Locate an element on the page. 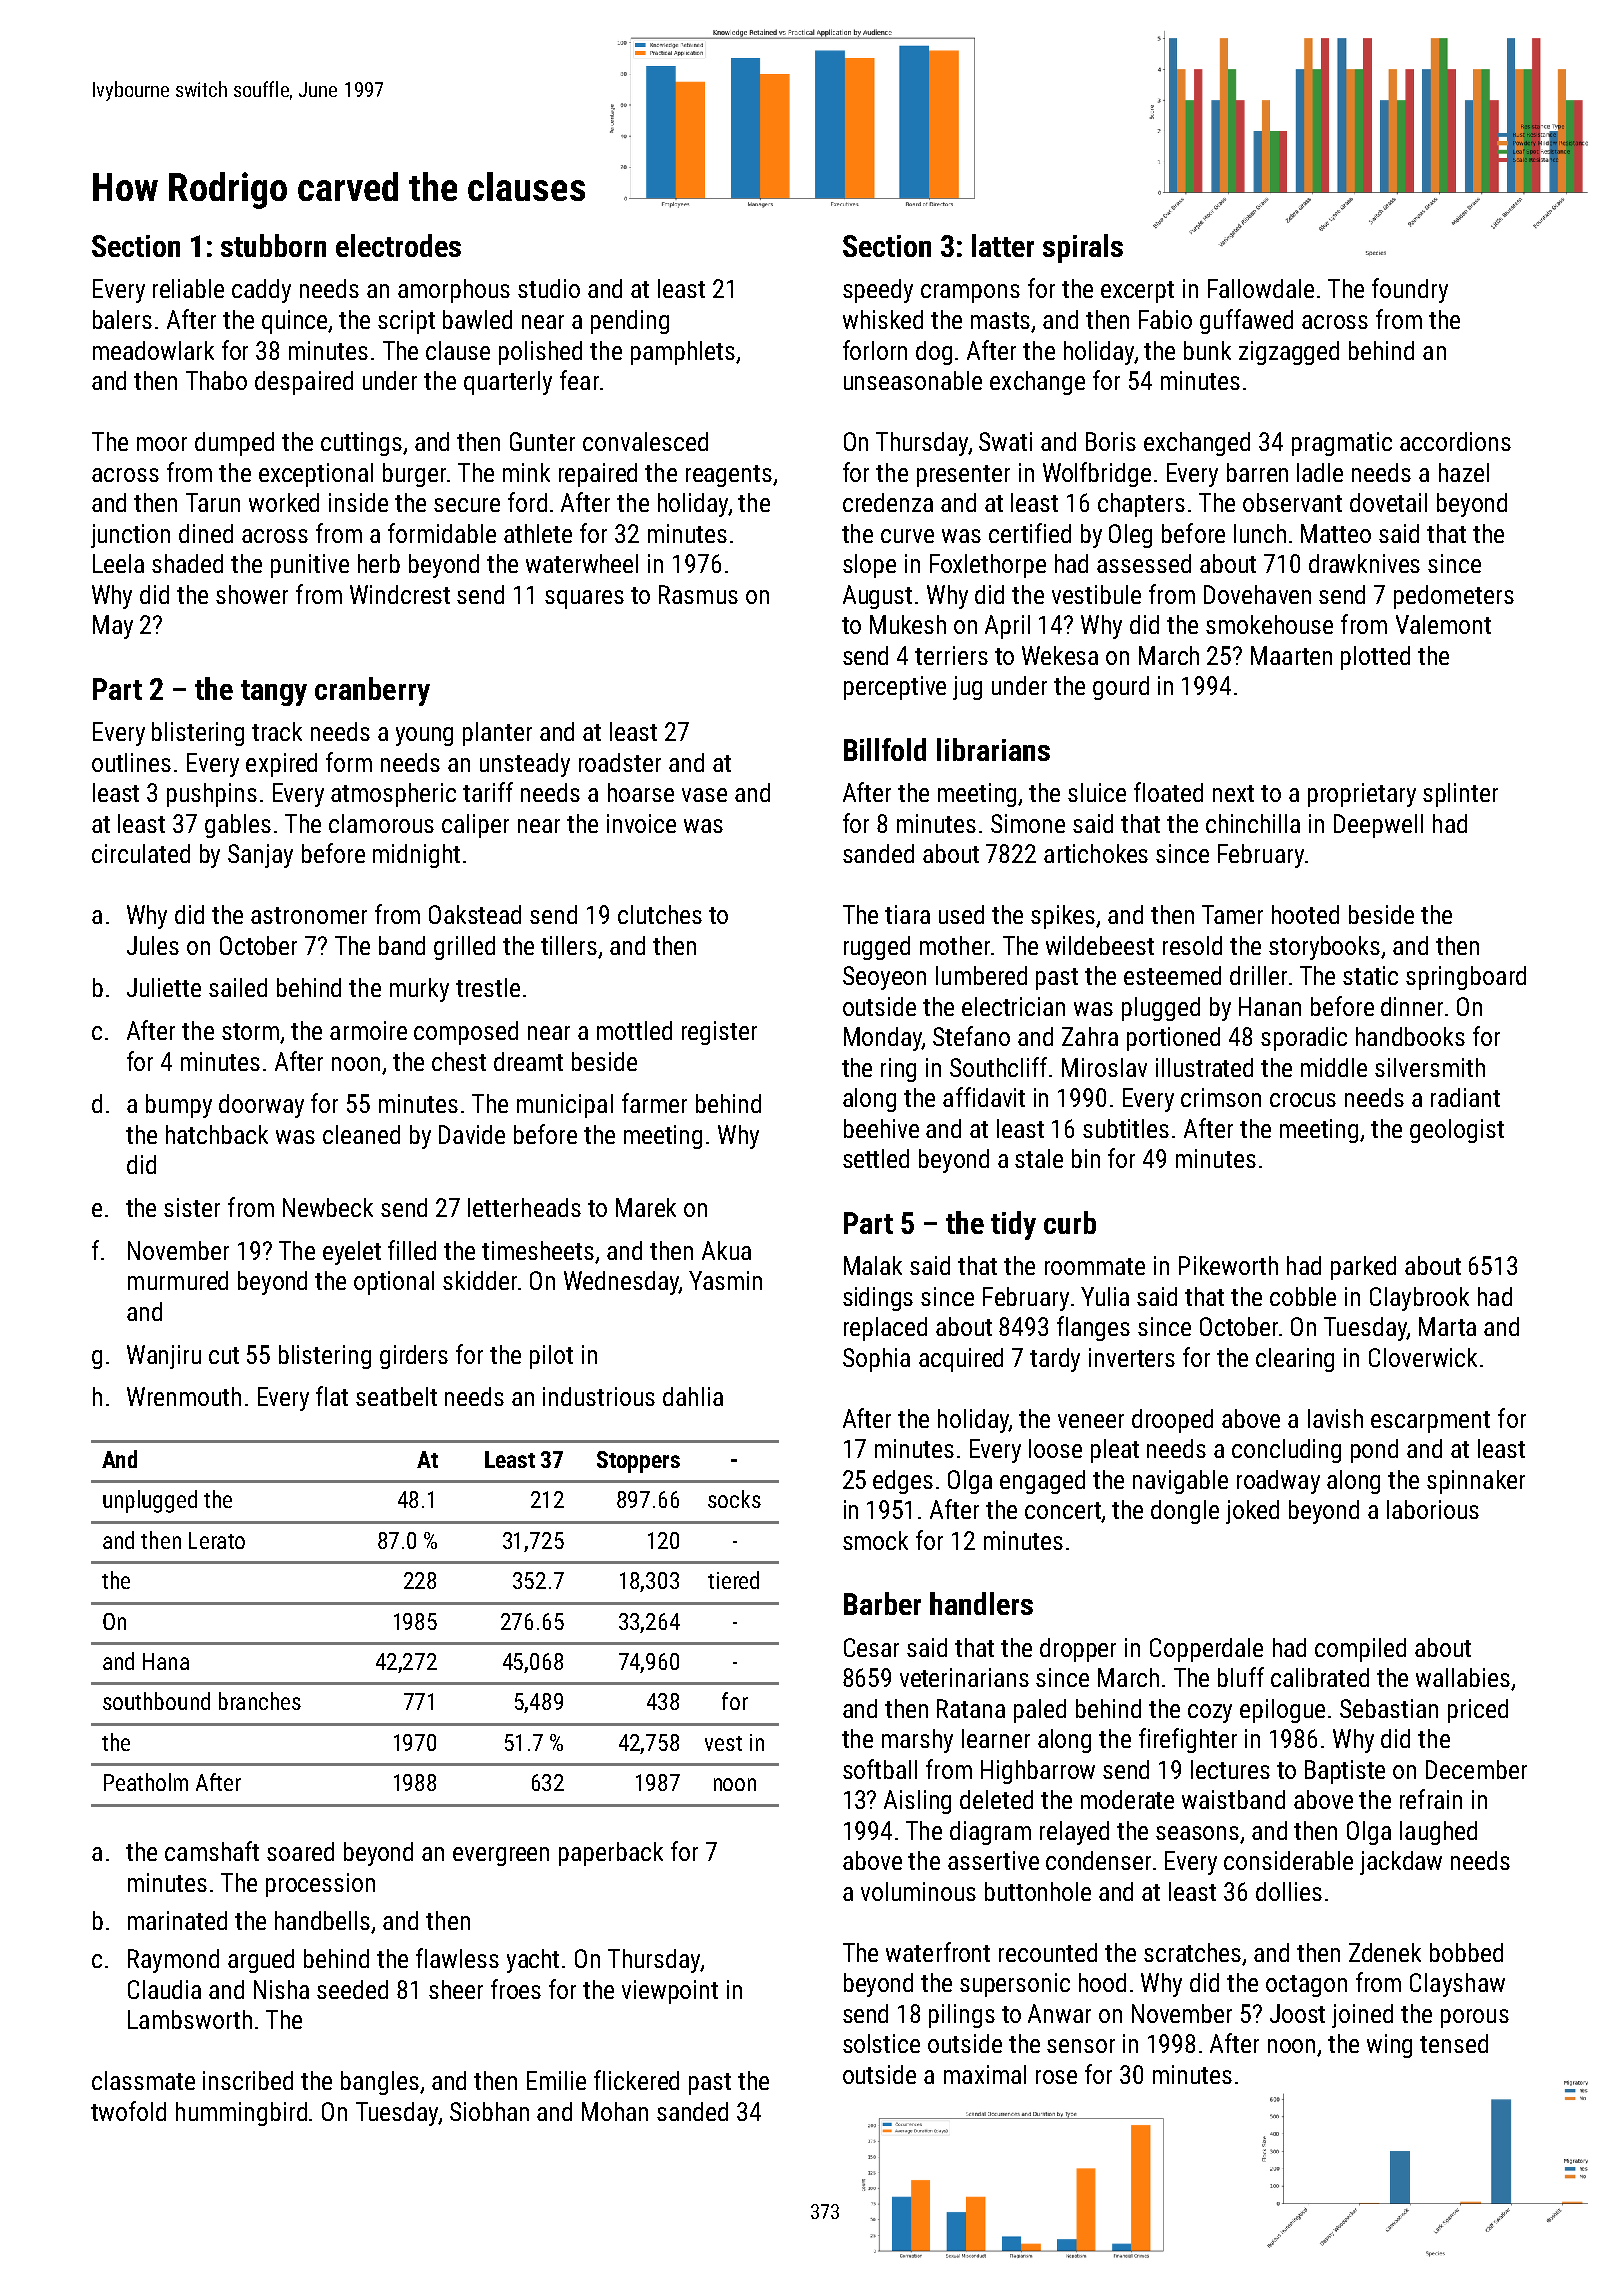 This image has height=2292, width=1620. twofold is located at coordinates (128, 2111).
